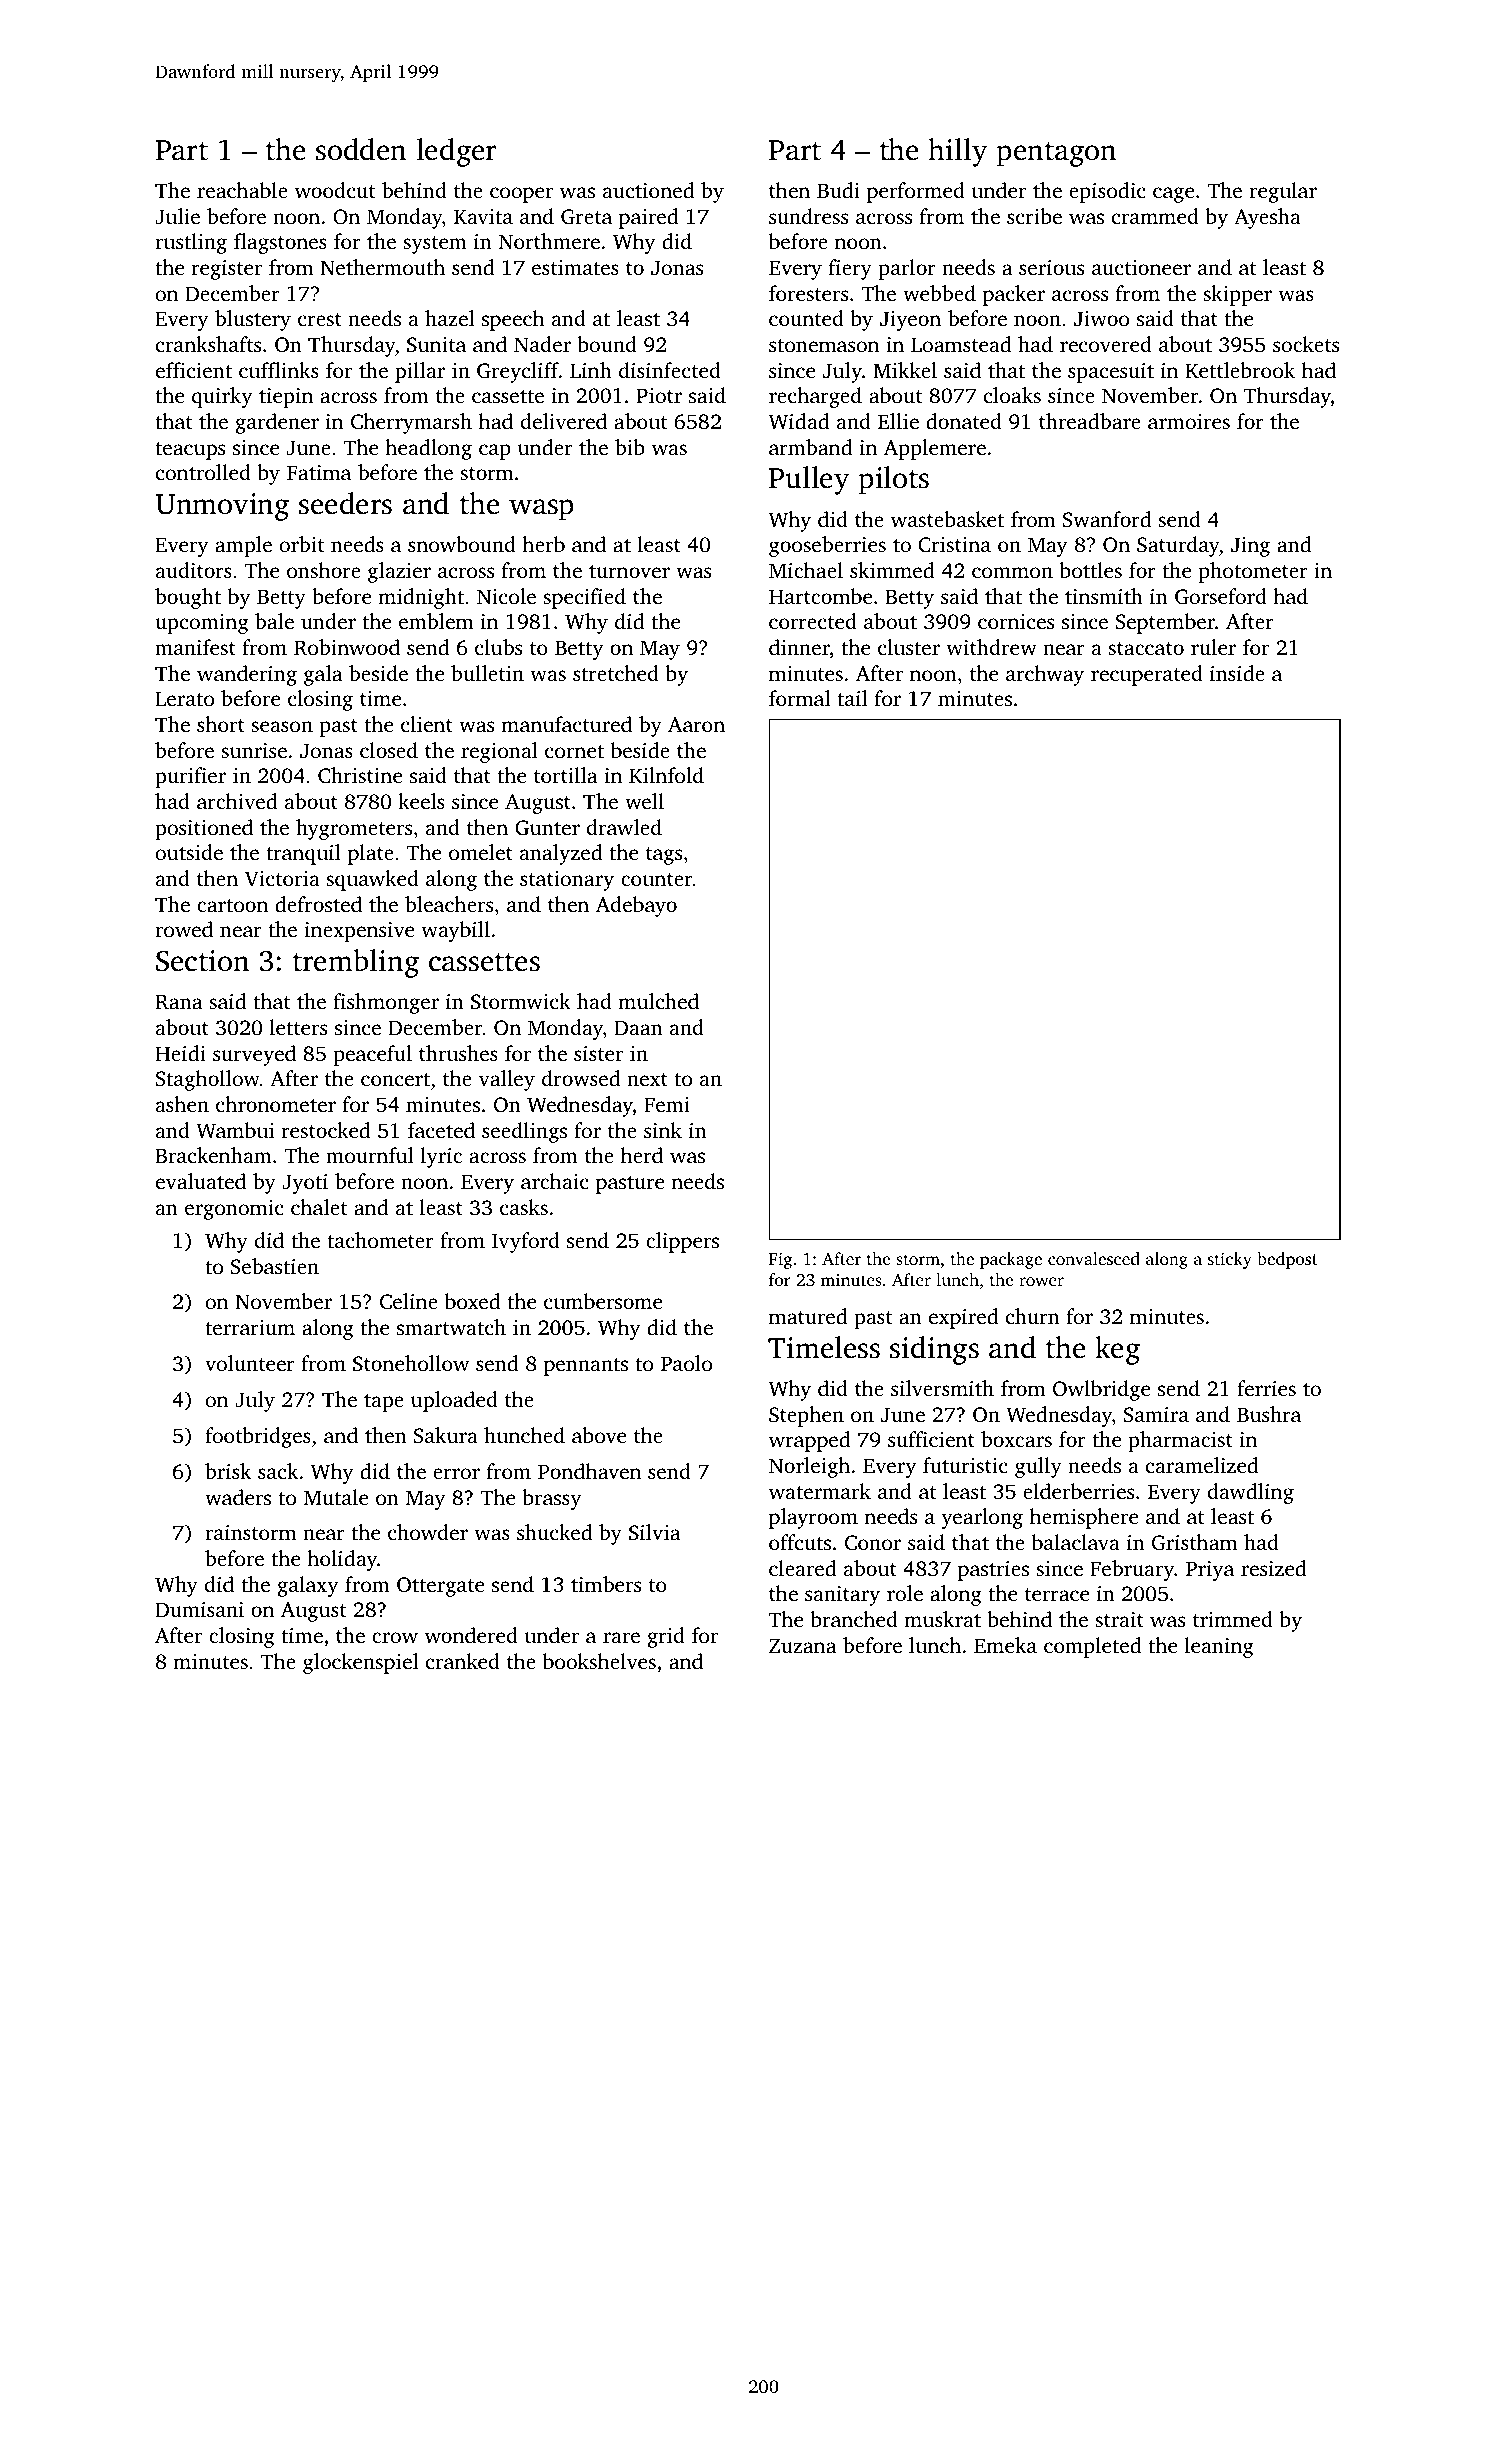 This screenshot has height=2464, width=1496. Describe the element at coordinates (506, 596) in the screenshot. I see `Nicole` at that location.
